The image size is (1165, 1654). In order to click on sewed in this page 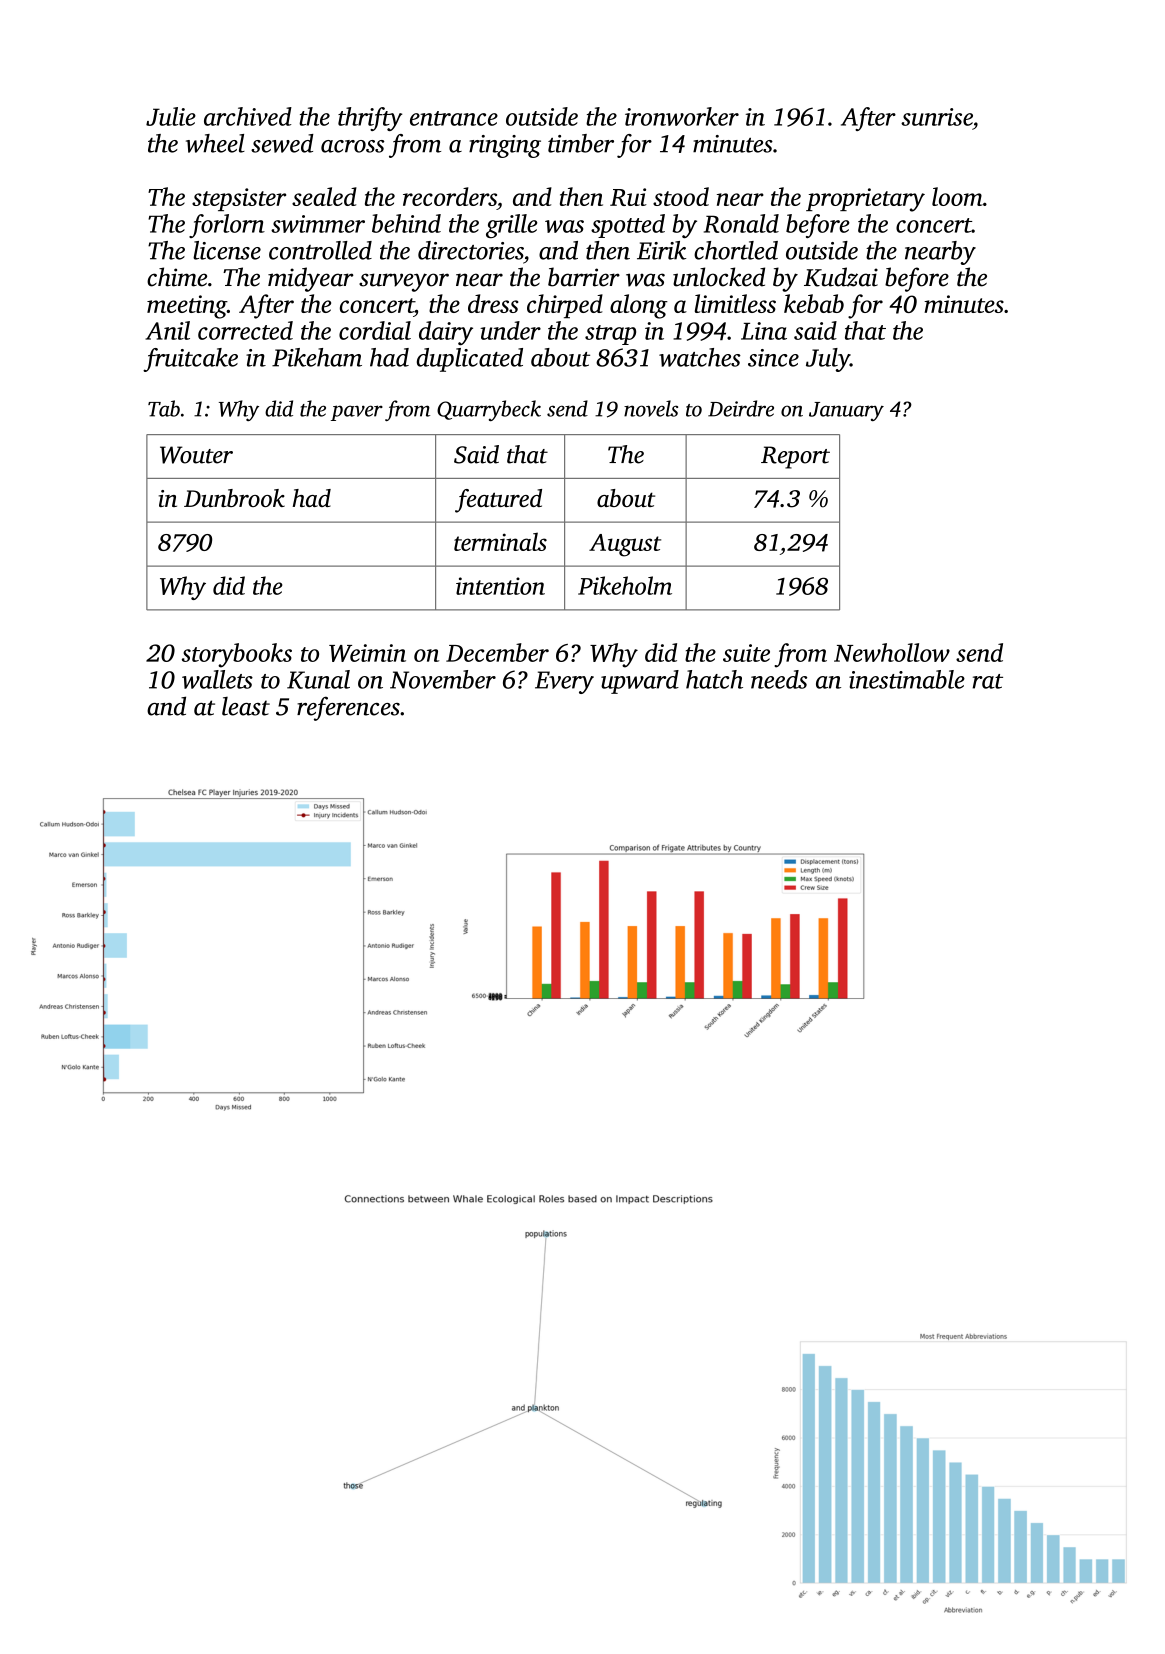, I will do `click(282, 143)`.
